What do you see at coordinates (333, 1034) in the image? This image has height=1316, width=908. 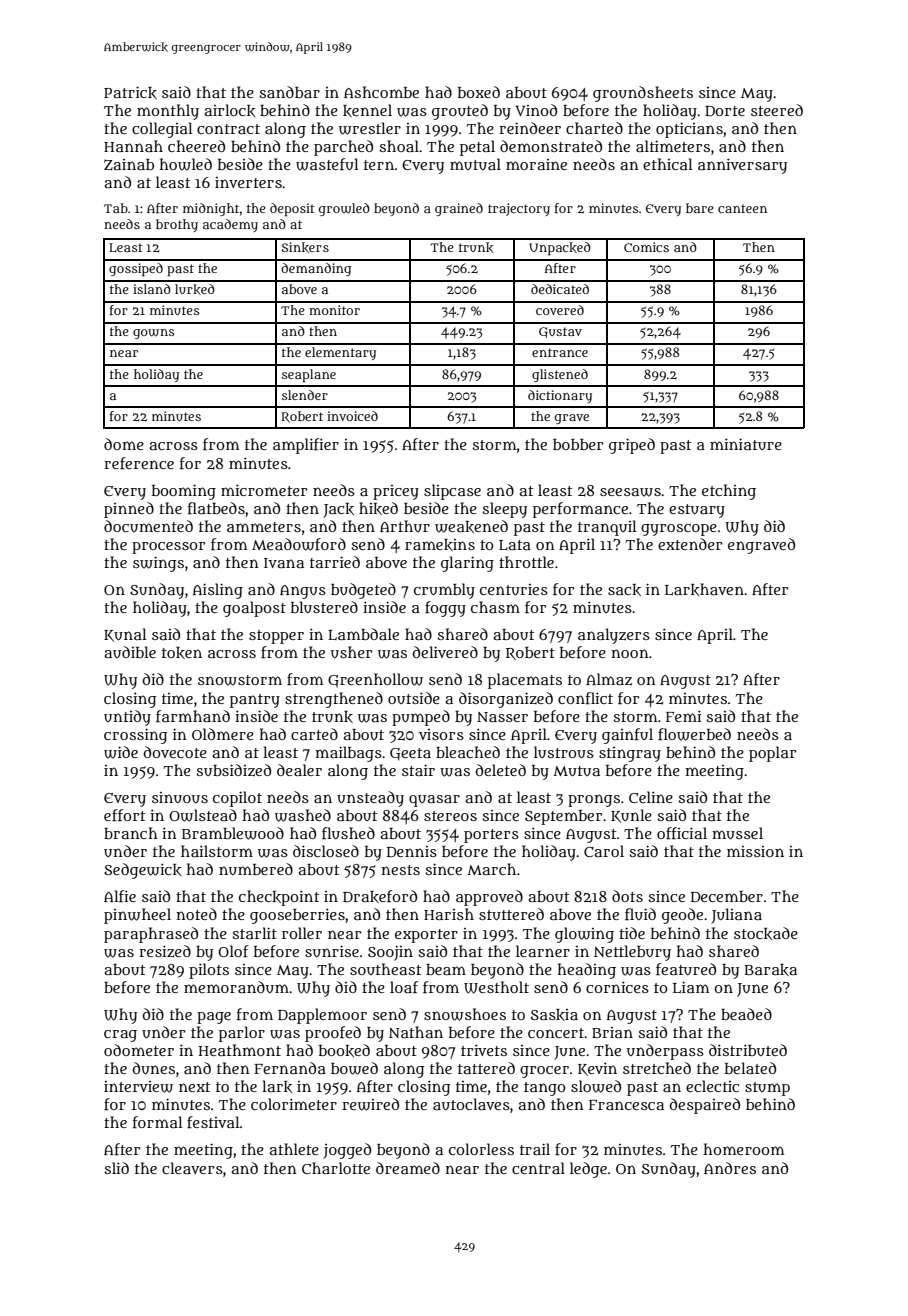 I see `proofed` at bounding box center [333, 1034].
